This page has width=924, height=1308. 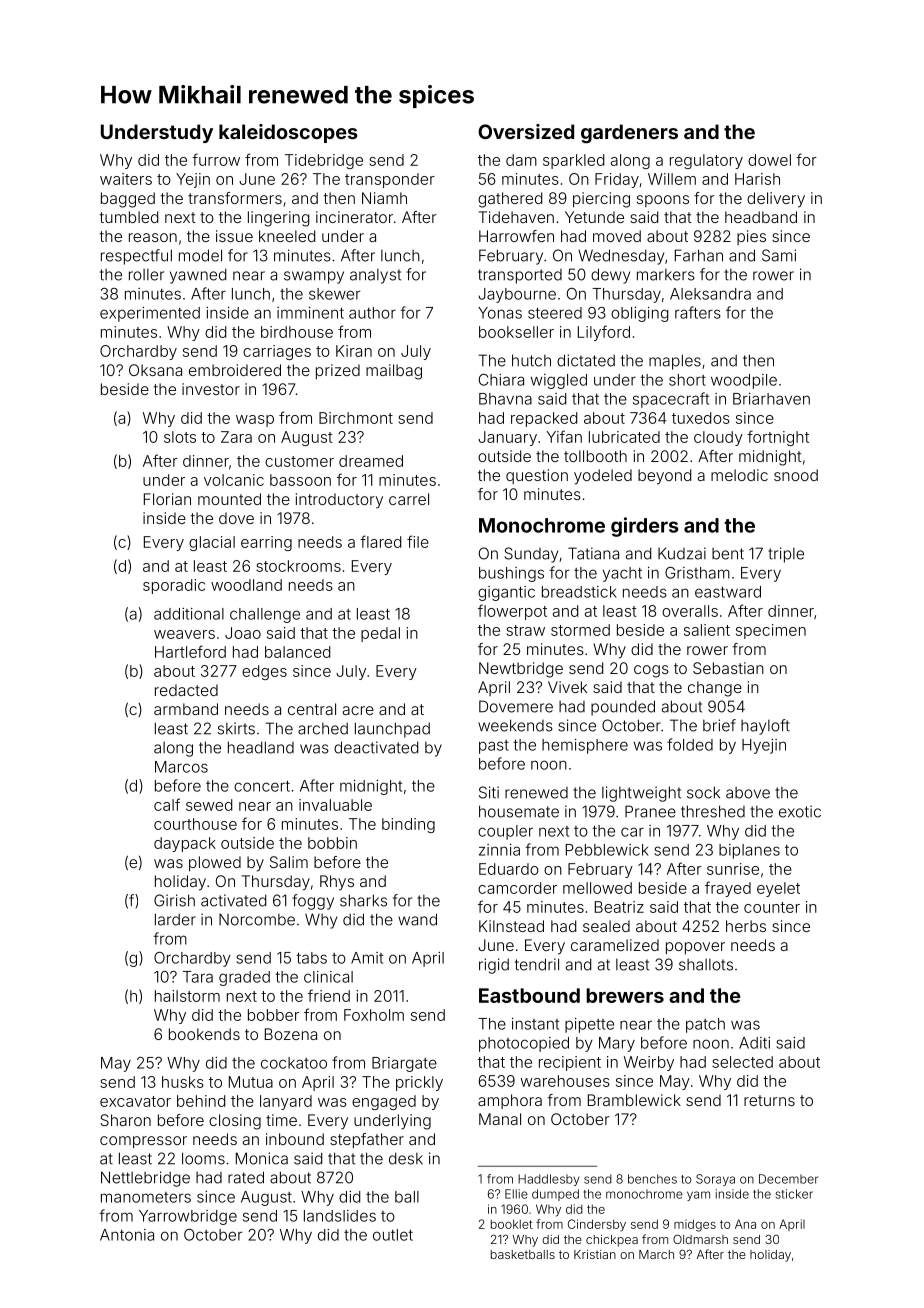 I want to click on dreamed, so click(x=371, y=461).
